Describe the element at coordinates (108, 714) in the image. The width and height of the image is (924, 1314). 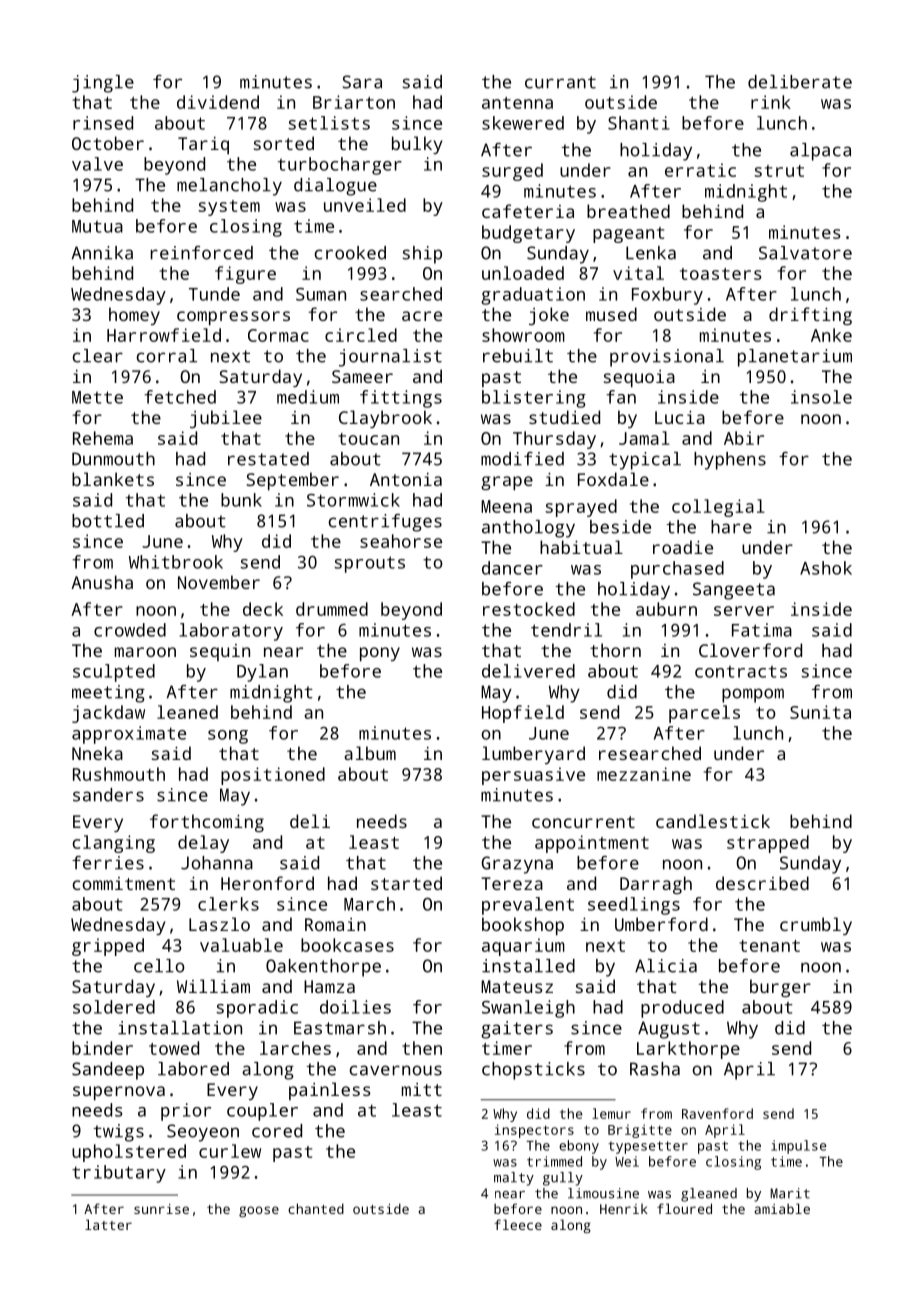
I see `jackdaw` at that location.
